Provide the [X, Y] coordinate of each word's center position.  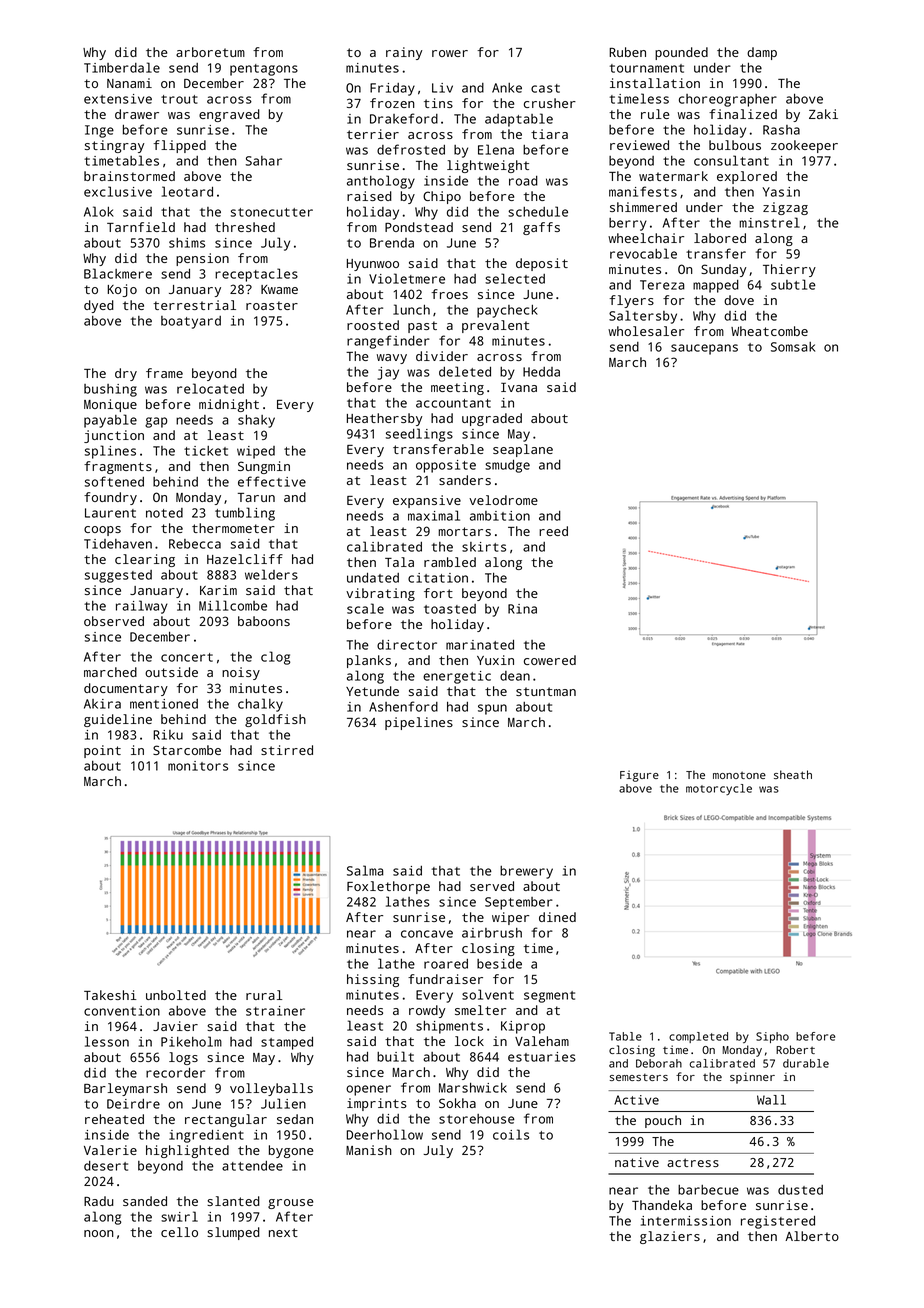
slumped [233, 1233]
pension [202, 259]
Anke [507, 88]
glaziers [670, 1237]
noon [98, 1233]
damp [762, 53]
